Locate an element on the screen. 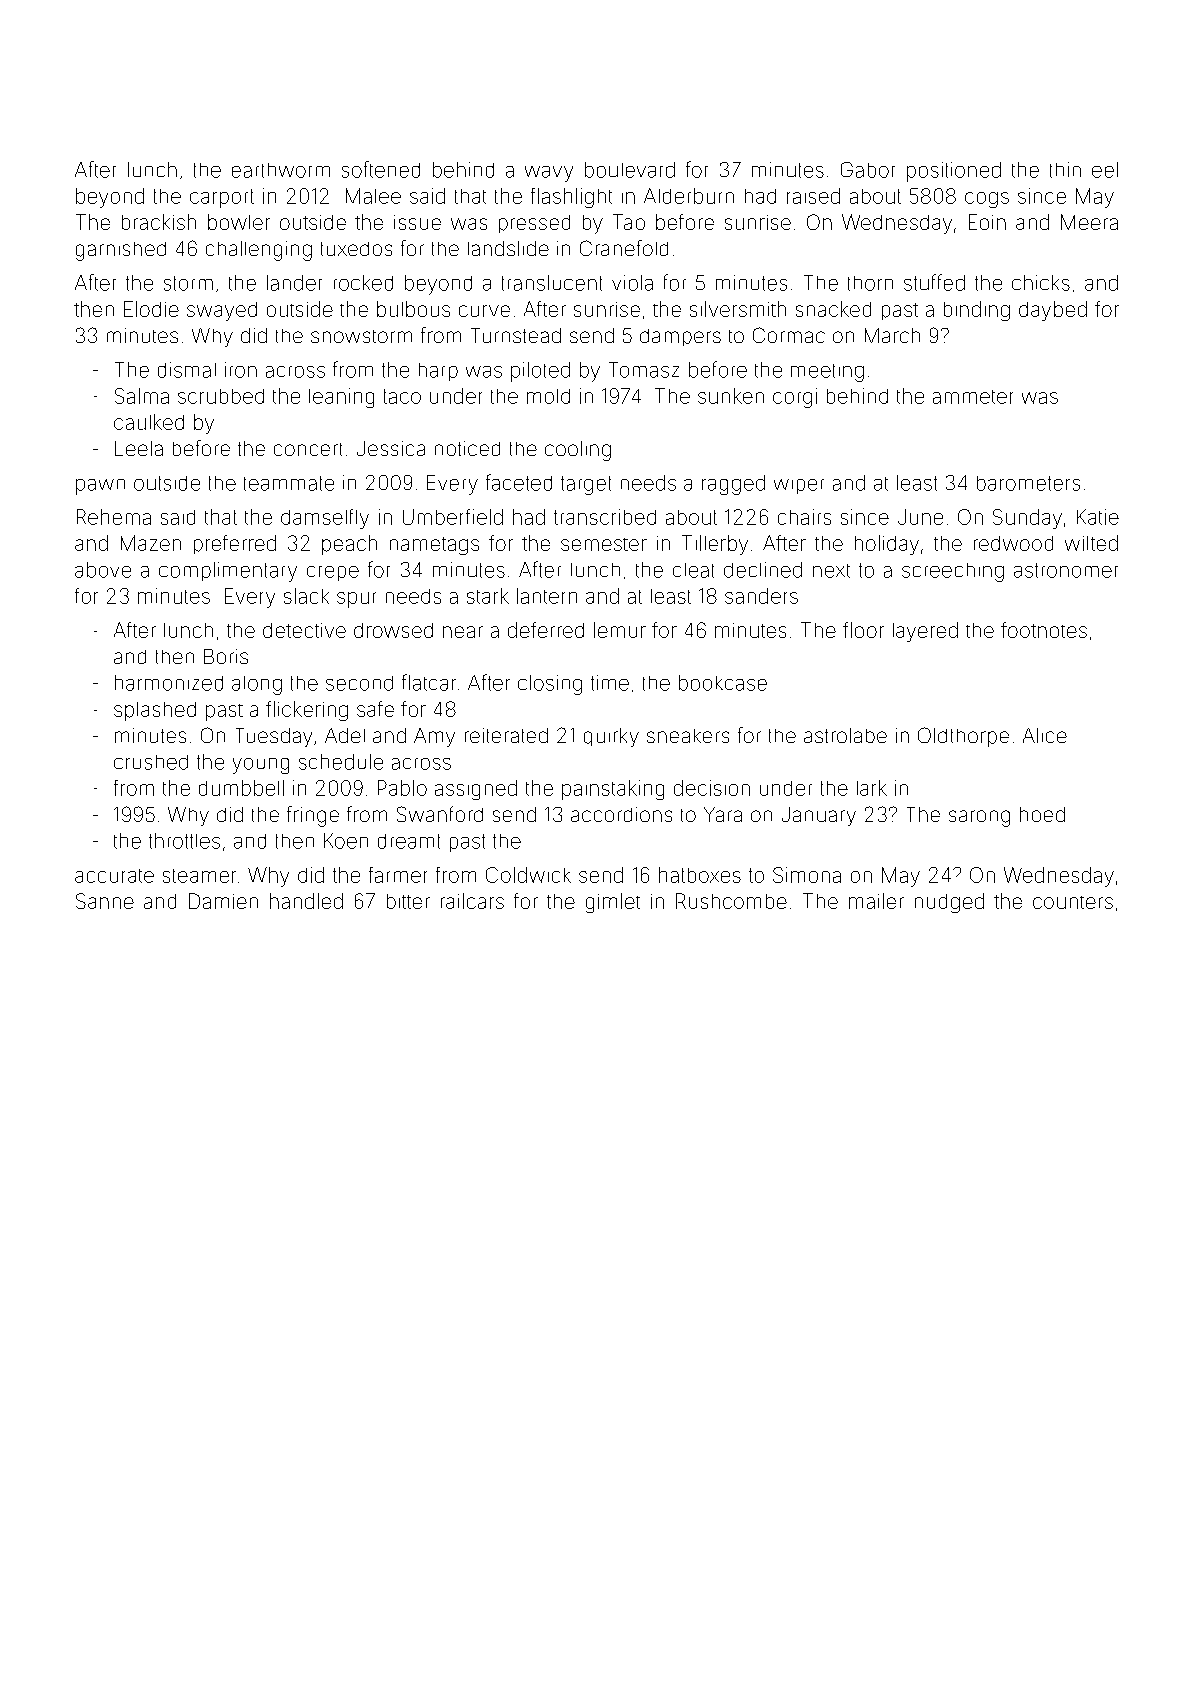 This screenshot has height=1688, width=1194. Alice is located at coordinates (1045, 735).
